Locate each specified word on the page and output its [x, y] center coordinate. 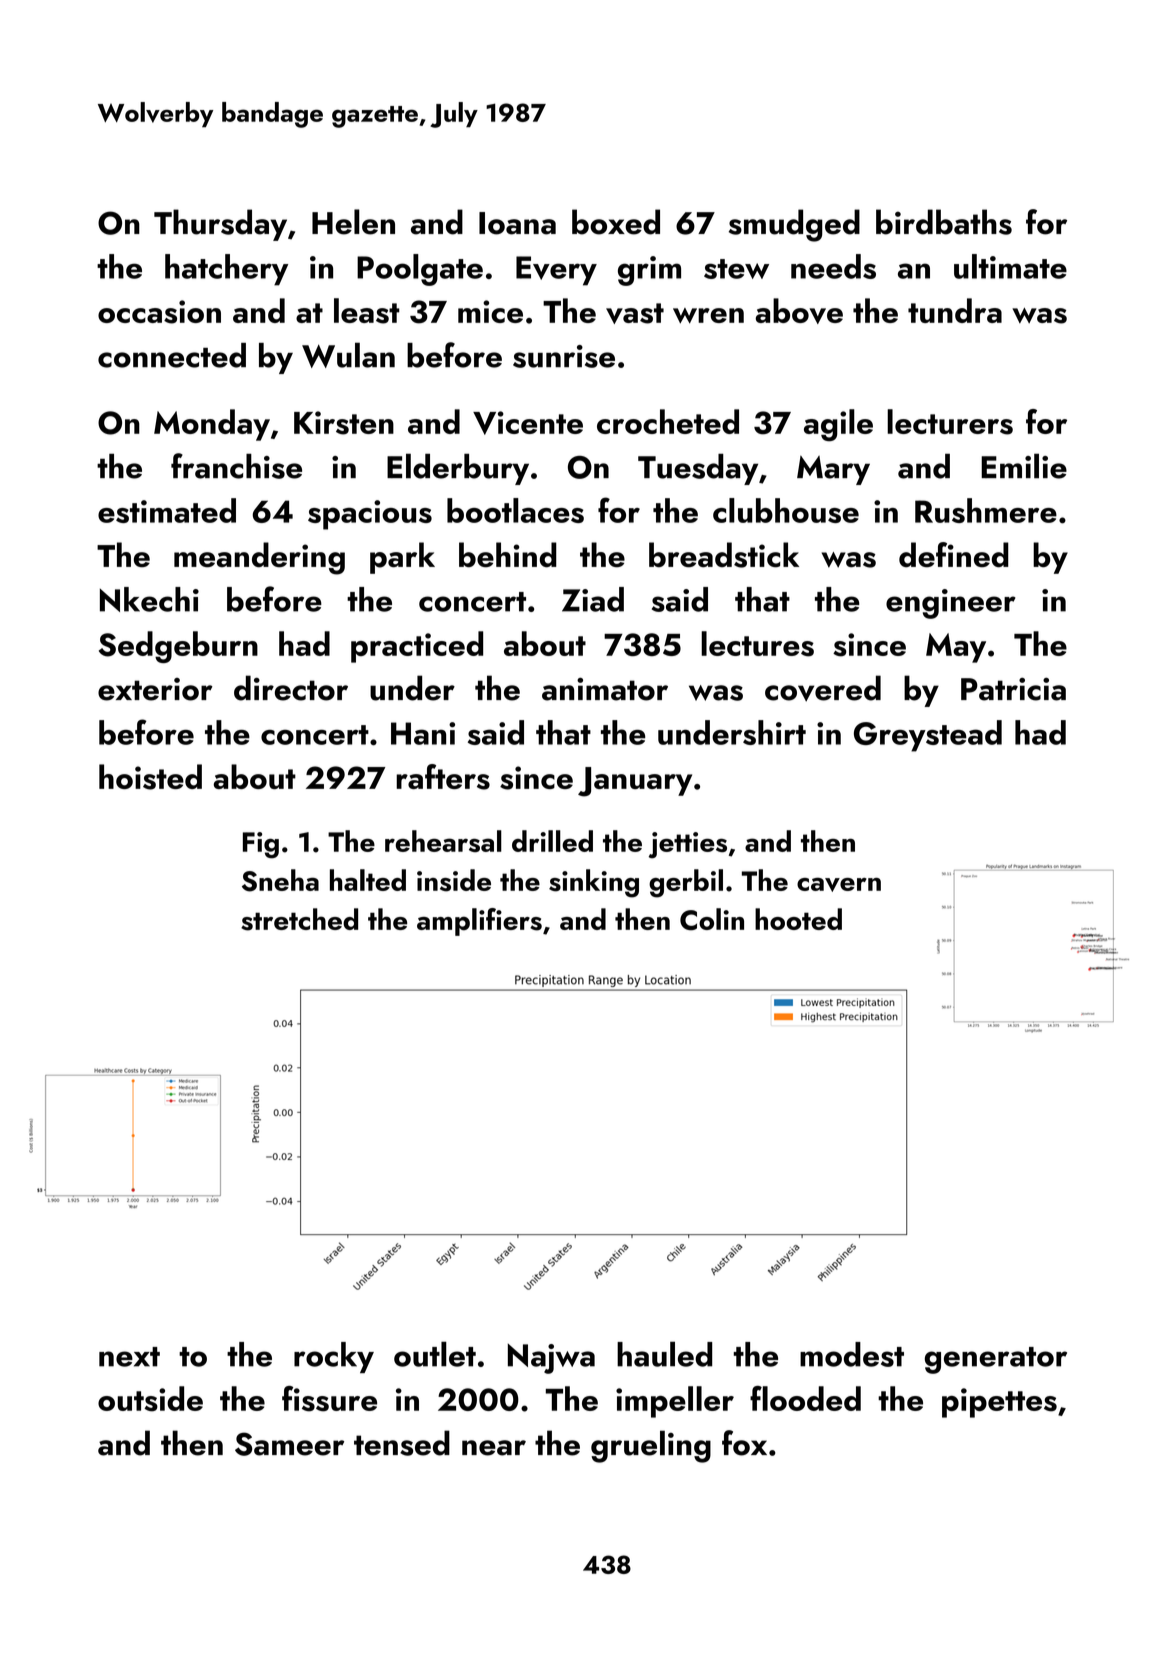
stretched [299, 919]
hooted [798, 919]
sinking [594, 883]
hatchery [226, 270]
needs [833, 266]
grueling [651, 1446]
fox [744, 1443]
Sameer [289, 1444]
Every [556, 271]
